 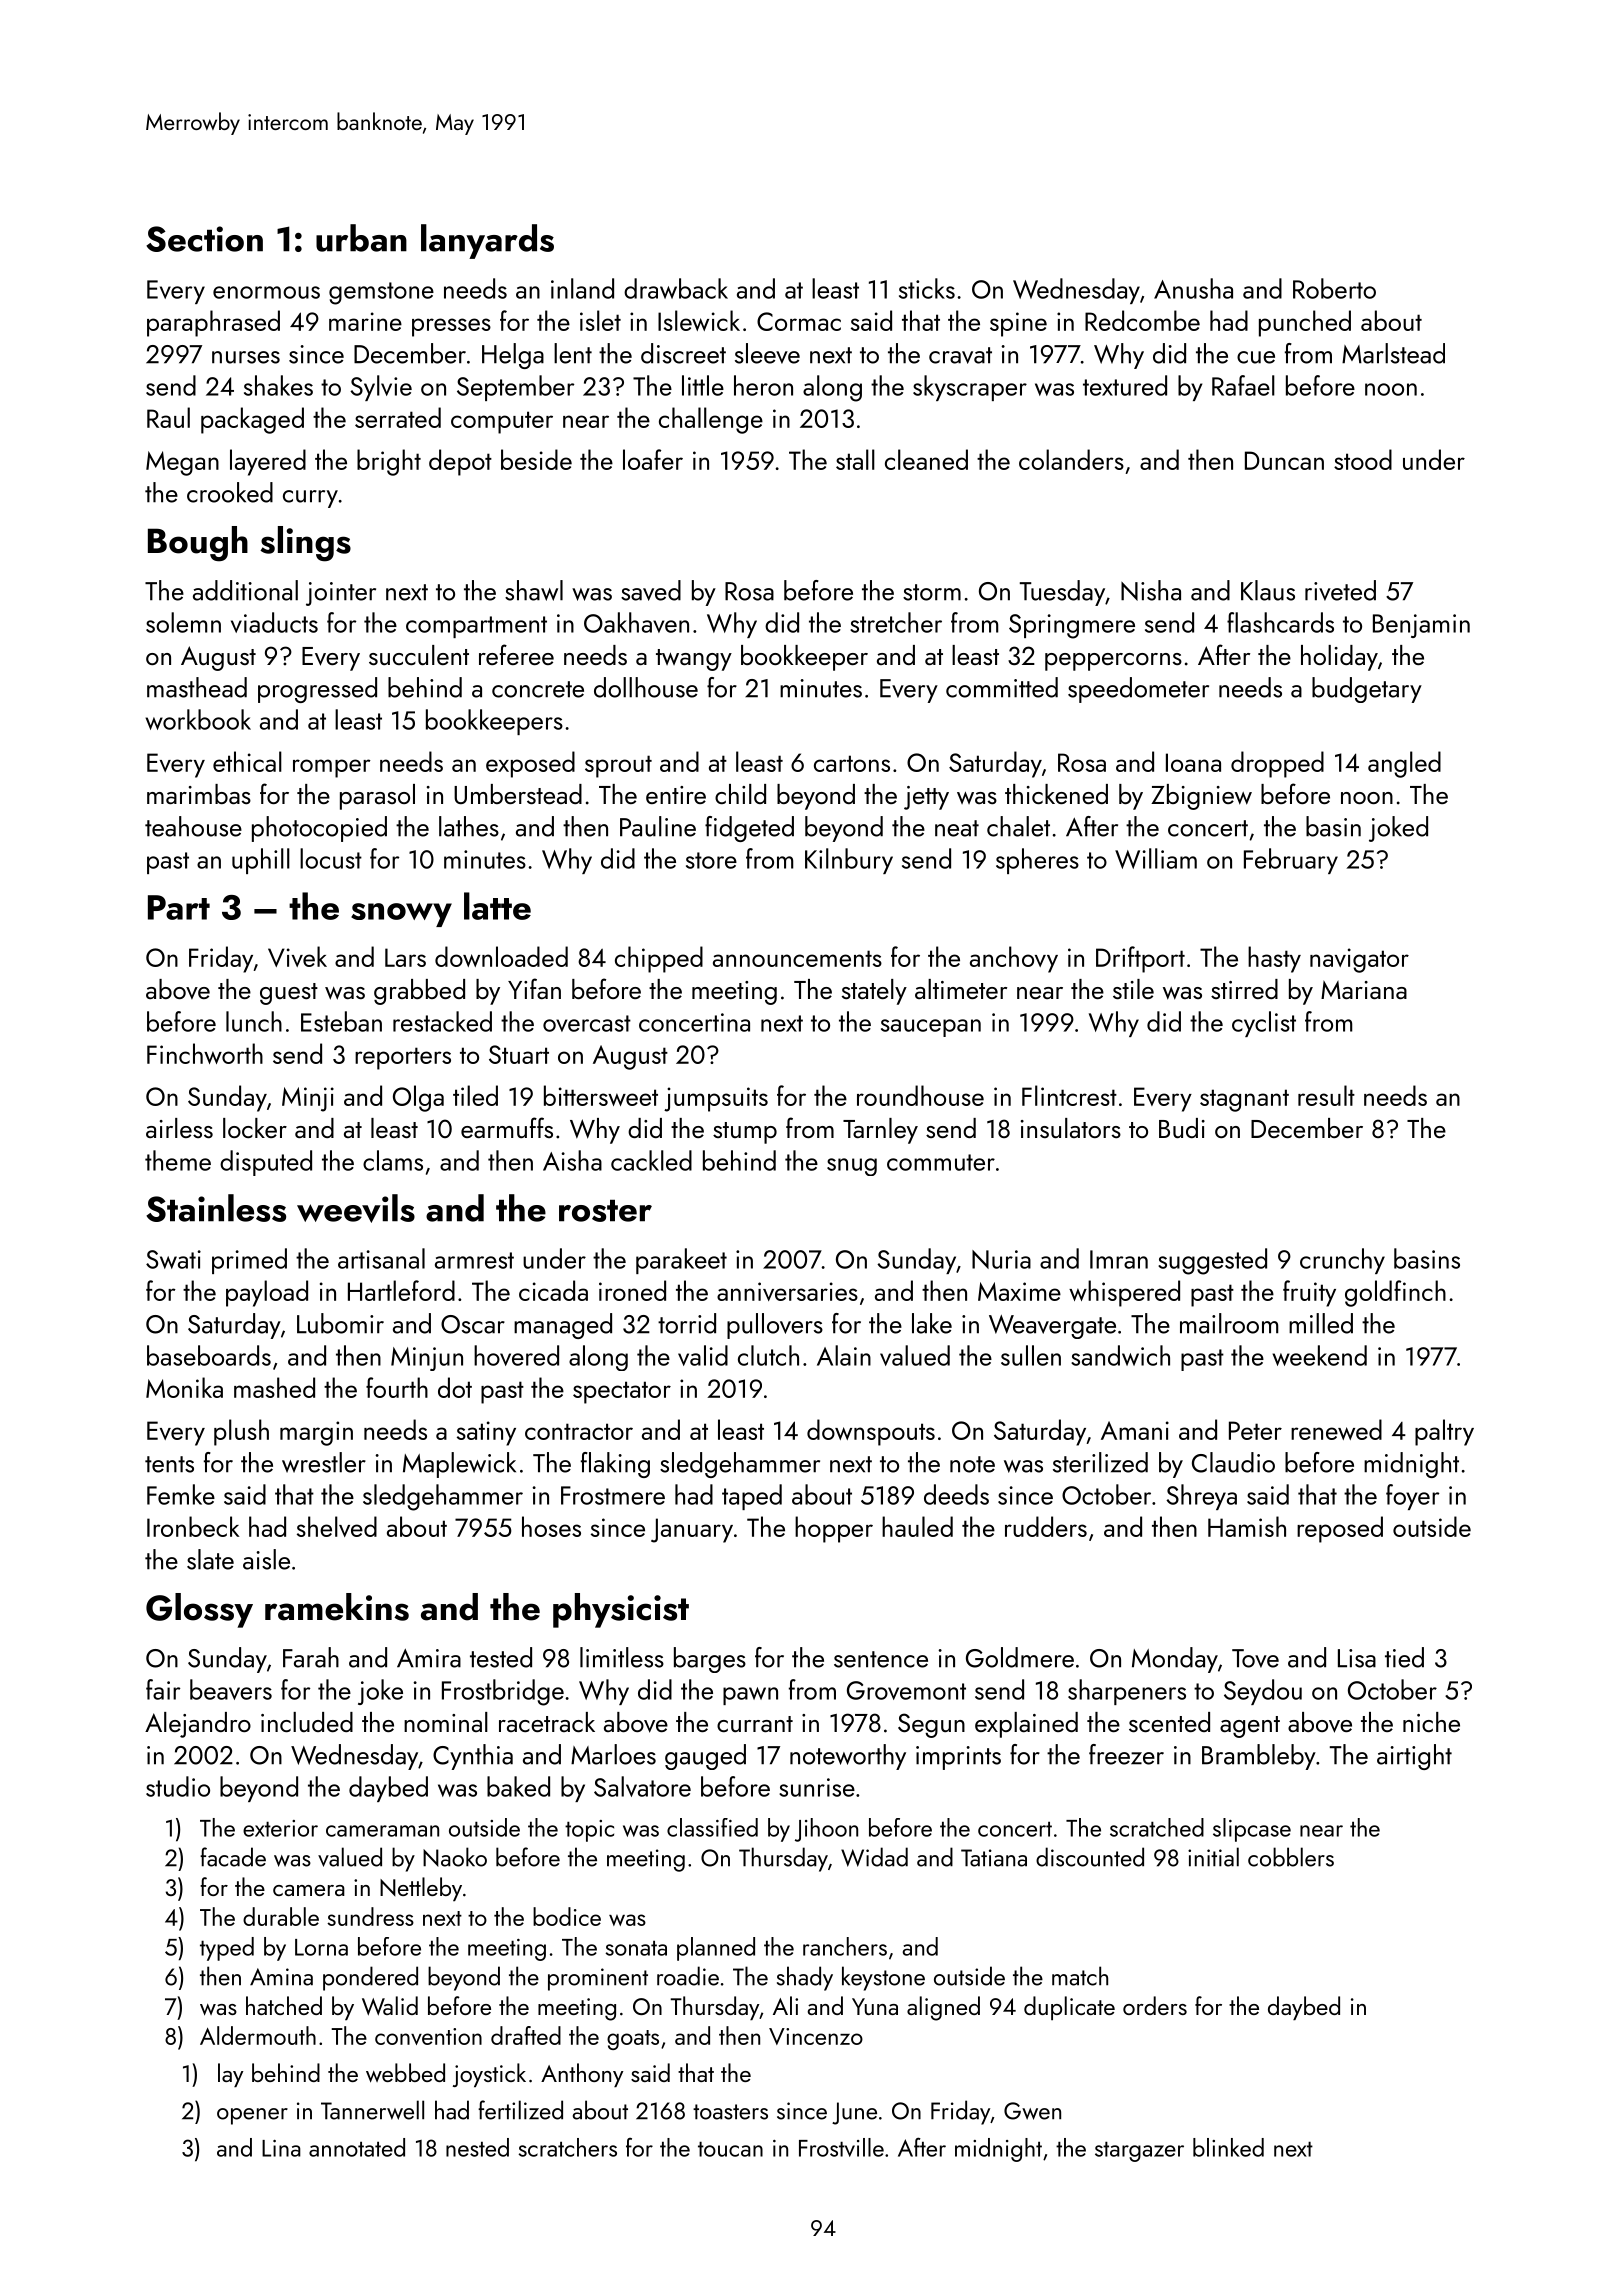 I want to click on Section, so click(x=204, y=239).
